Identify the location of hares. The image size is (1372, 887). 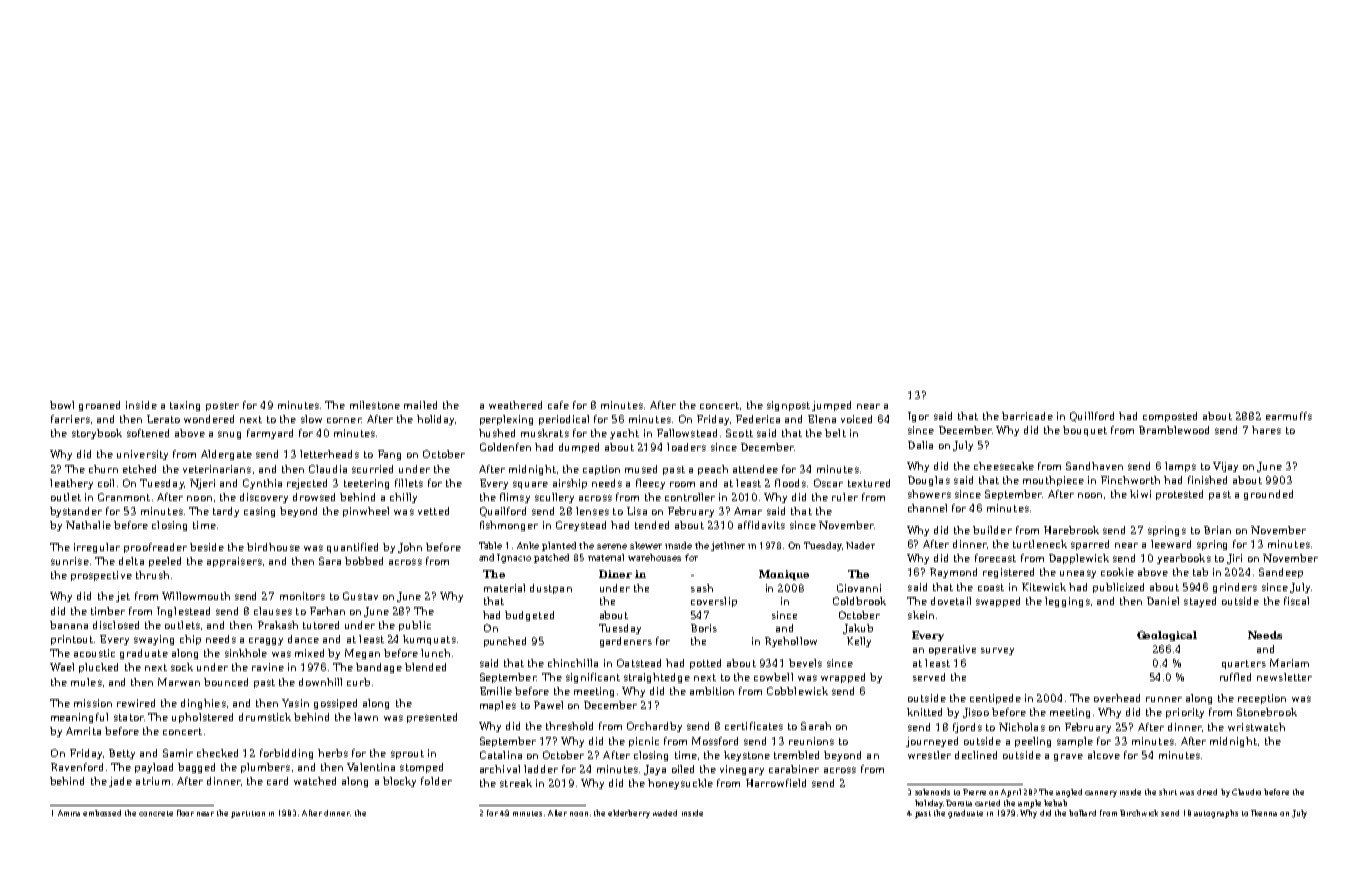
(1266, 430).
